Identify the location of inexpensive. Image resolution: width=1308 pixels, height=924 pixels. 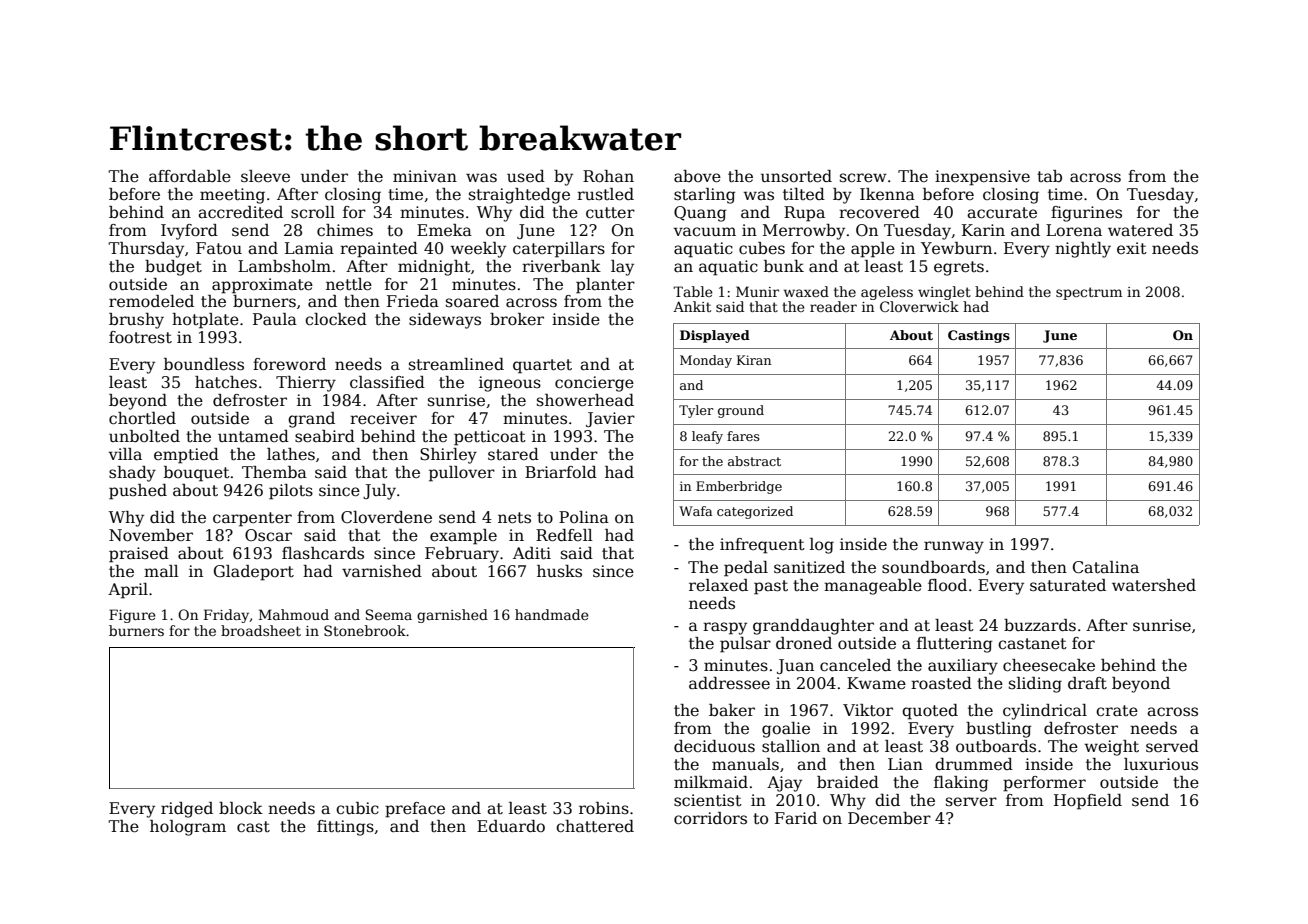
(982, 178).
